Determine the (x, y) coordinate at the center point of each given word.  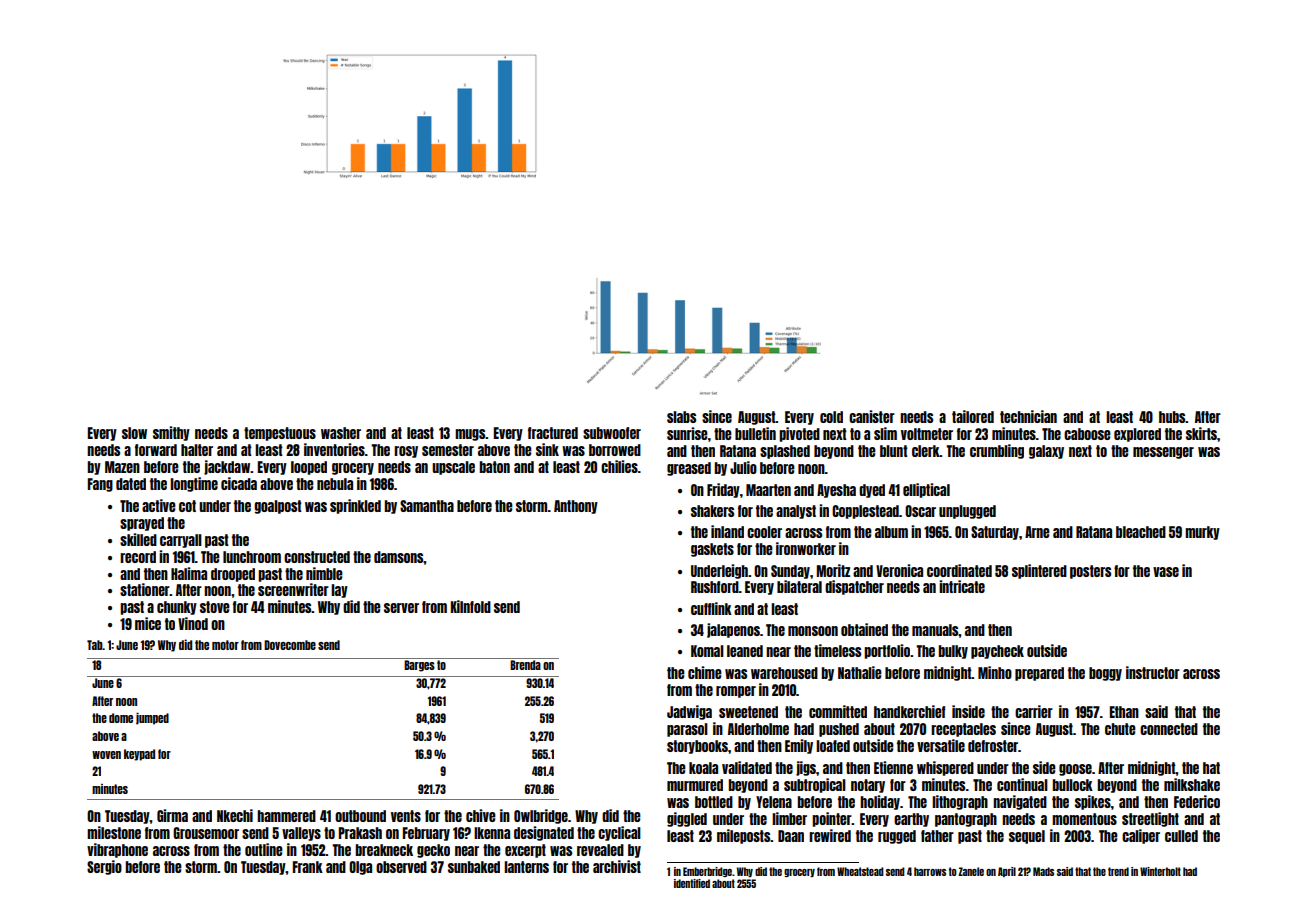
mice (148, 623)
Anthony (576, 507)
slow (134, 433)
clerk (926, 451)
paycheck (997, 652)
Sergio (104, 867)
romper (736, 692)
